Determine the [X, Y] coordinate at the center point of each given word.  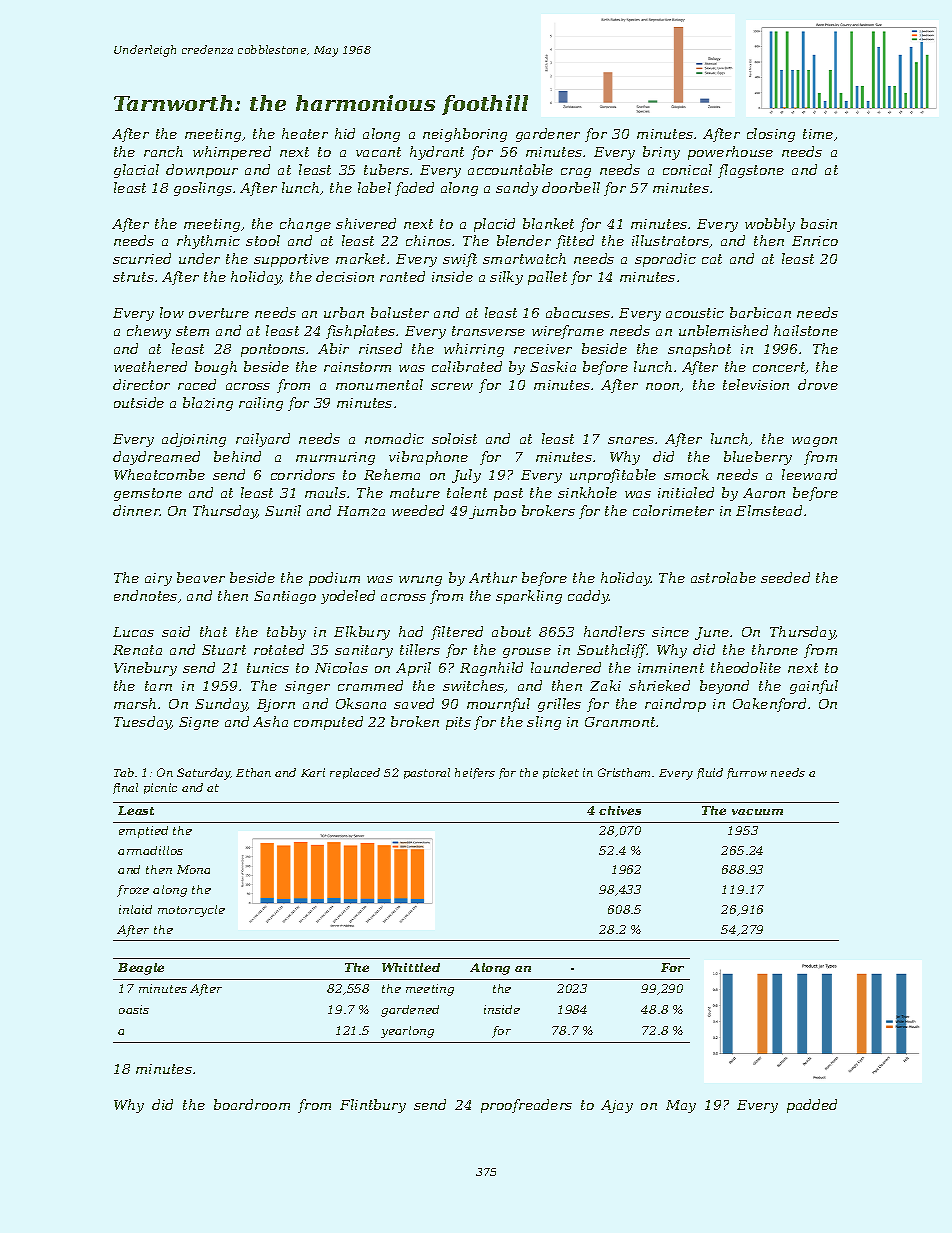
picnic [160, 788]
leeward [809, 474]
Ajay [617, 1106]
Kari [313, 772]
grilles [559, 705]
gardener [548, 135]
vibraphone [428, 458]
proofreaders [526, 1106]
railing [261, 404]
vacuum [757, 812]
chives [620, 810]
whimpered [232, 153]
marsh [135, 703]
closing [771, 135]
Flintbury [373, 1106]
